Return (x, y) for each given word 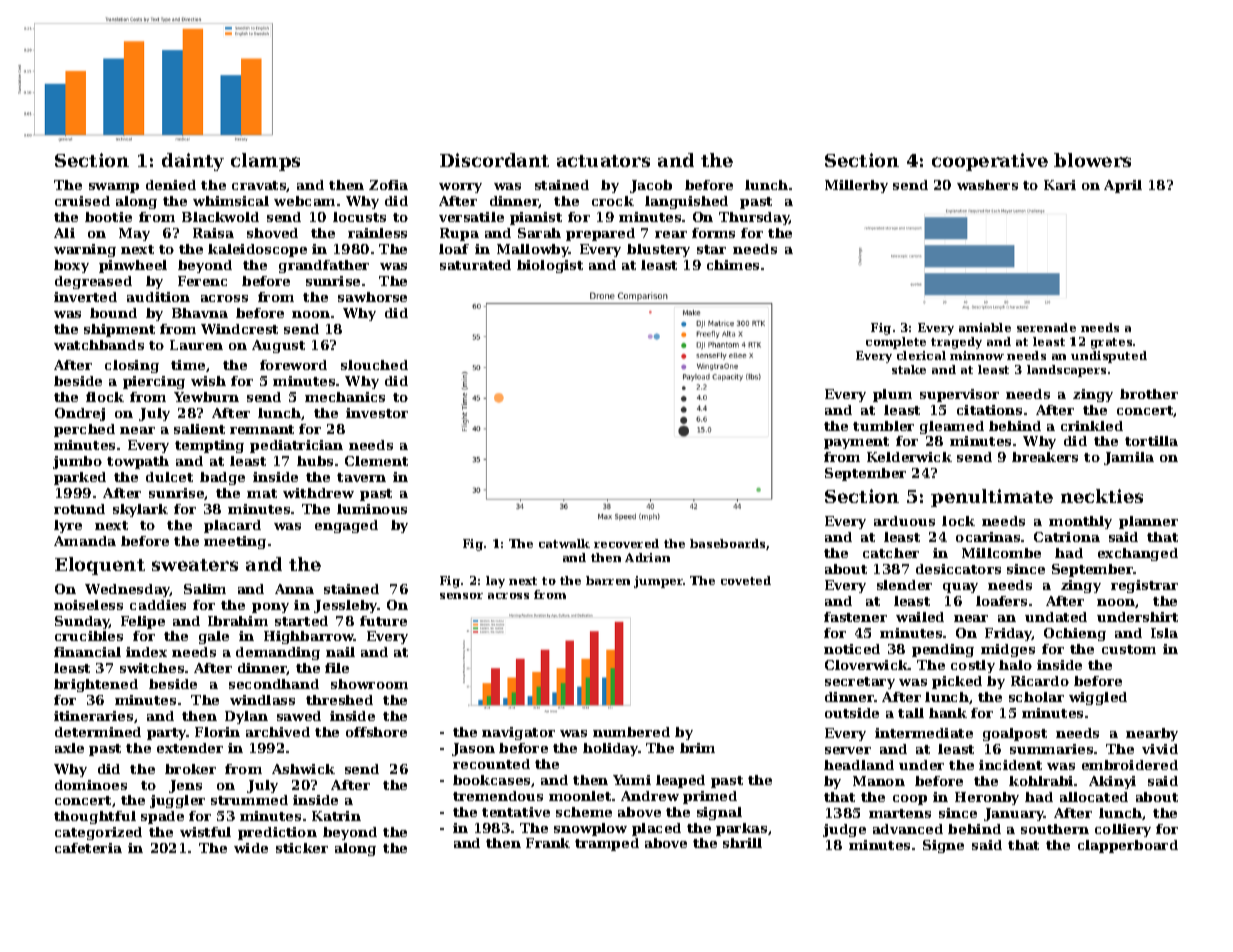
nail (340, 652)
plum (892, 395)
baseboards (727, 543)
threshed (339, 700)
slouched (374, 365)
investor (377, 413)
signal (719, 813)
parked (80, 478)
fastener (855, 617)
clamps (265, 162)
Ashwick (303, 769)
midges (1008, 650)
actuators (603, 161)
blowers (1092, 160)
